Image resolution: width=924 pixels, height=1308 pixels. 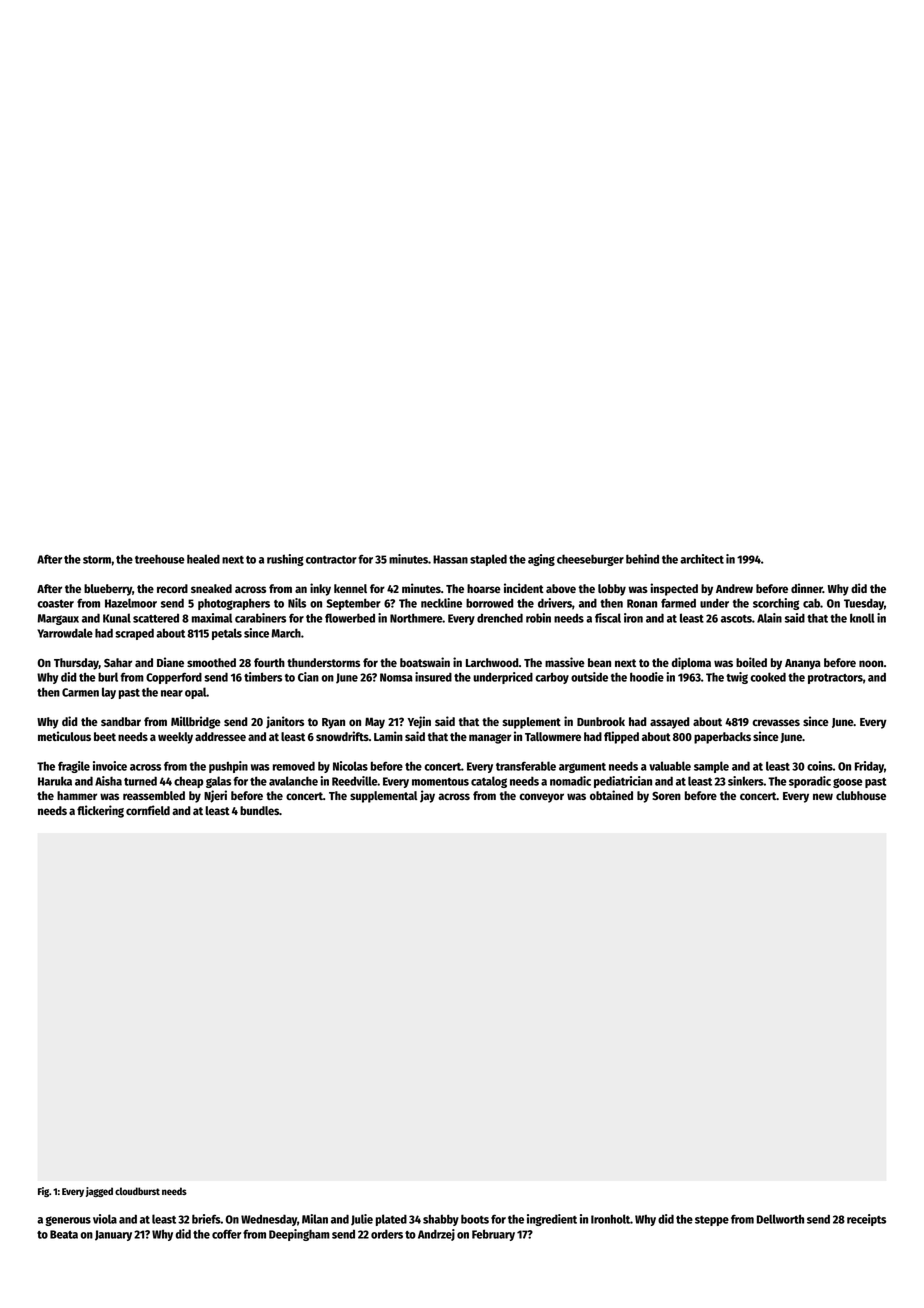 I want to click on Andrzej, so click(x=436, y=1235).
